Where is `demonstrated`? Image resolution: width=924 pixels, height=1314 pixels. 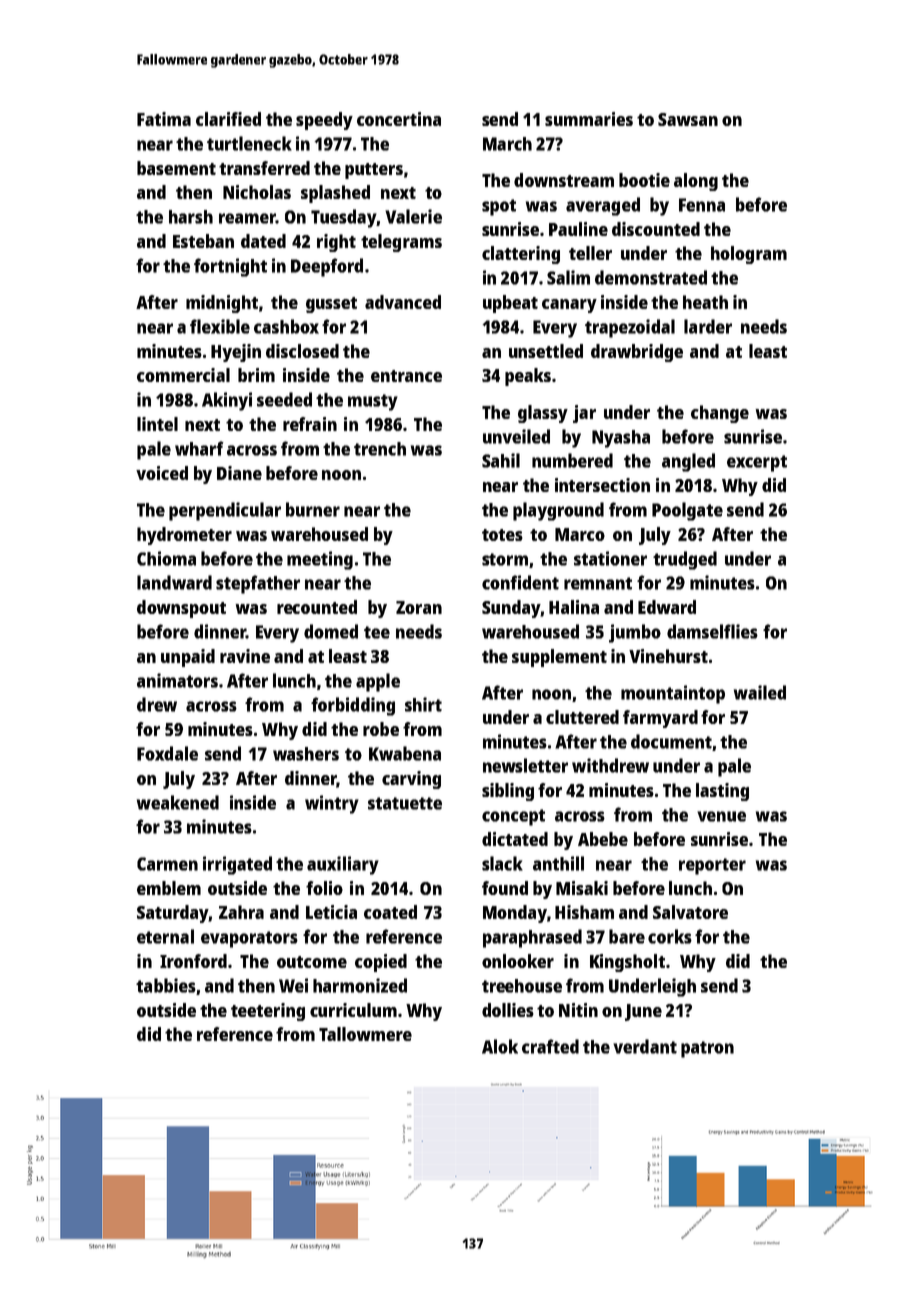 demonstrated is located at coordinates (651, 277).
